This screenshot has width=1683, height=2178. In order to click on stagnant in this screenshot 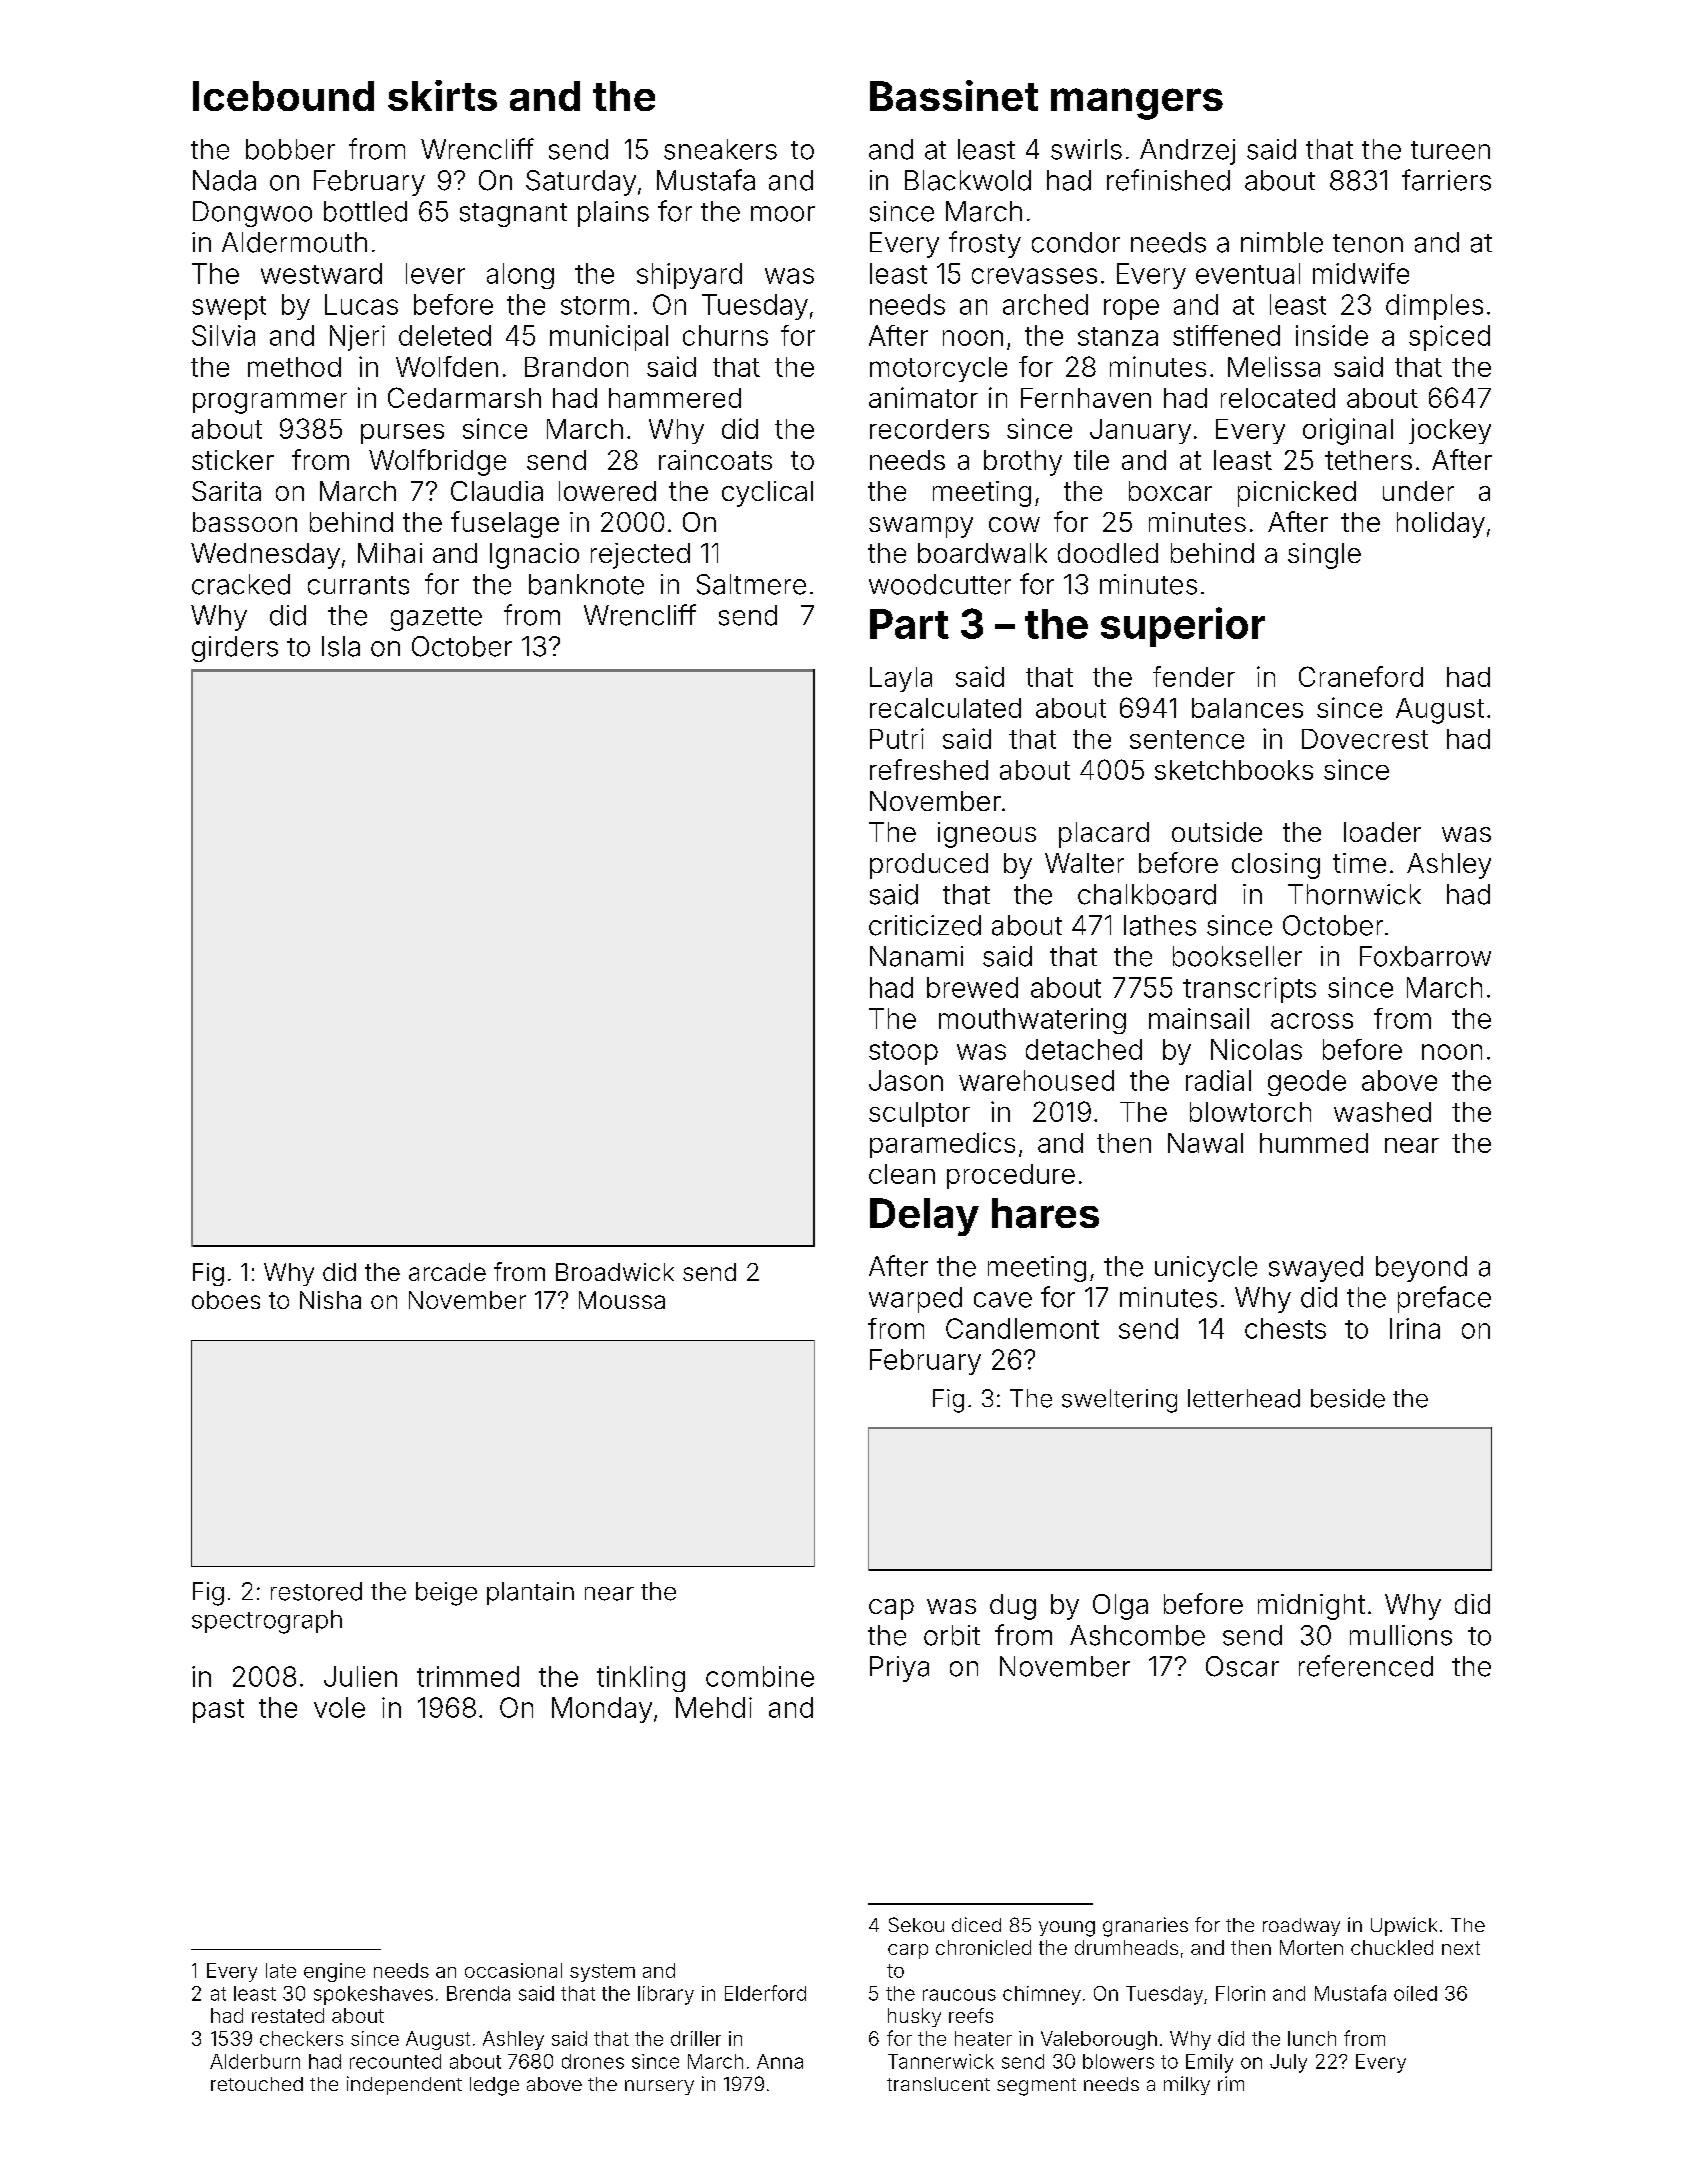, I will do `click(513, 215)`.
